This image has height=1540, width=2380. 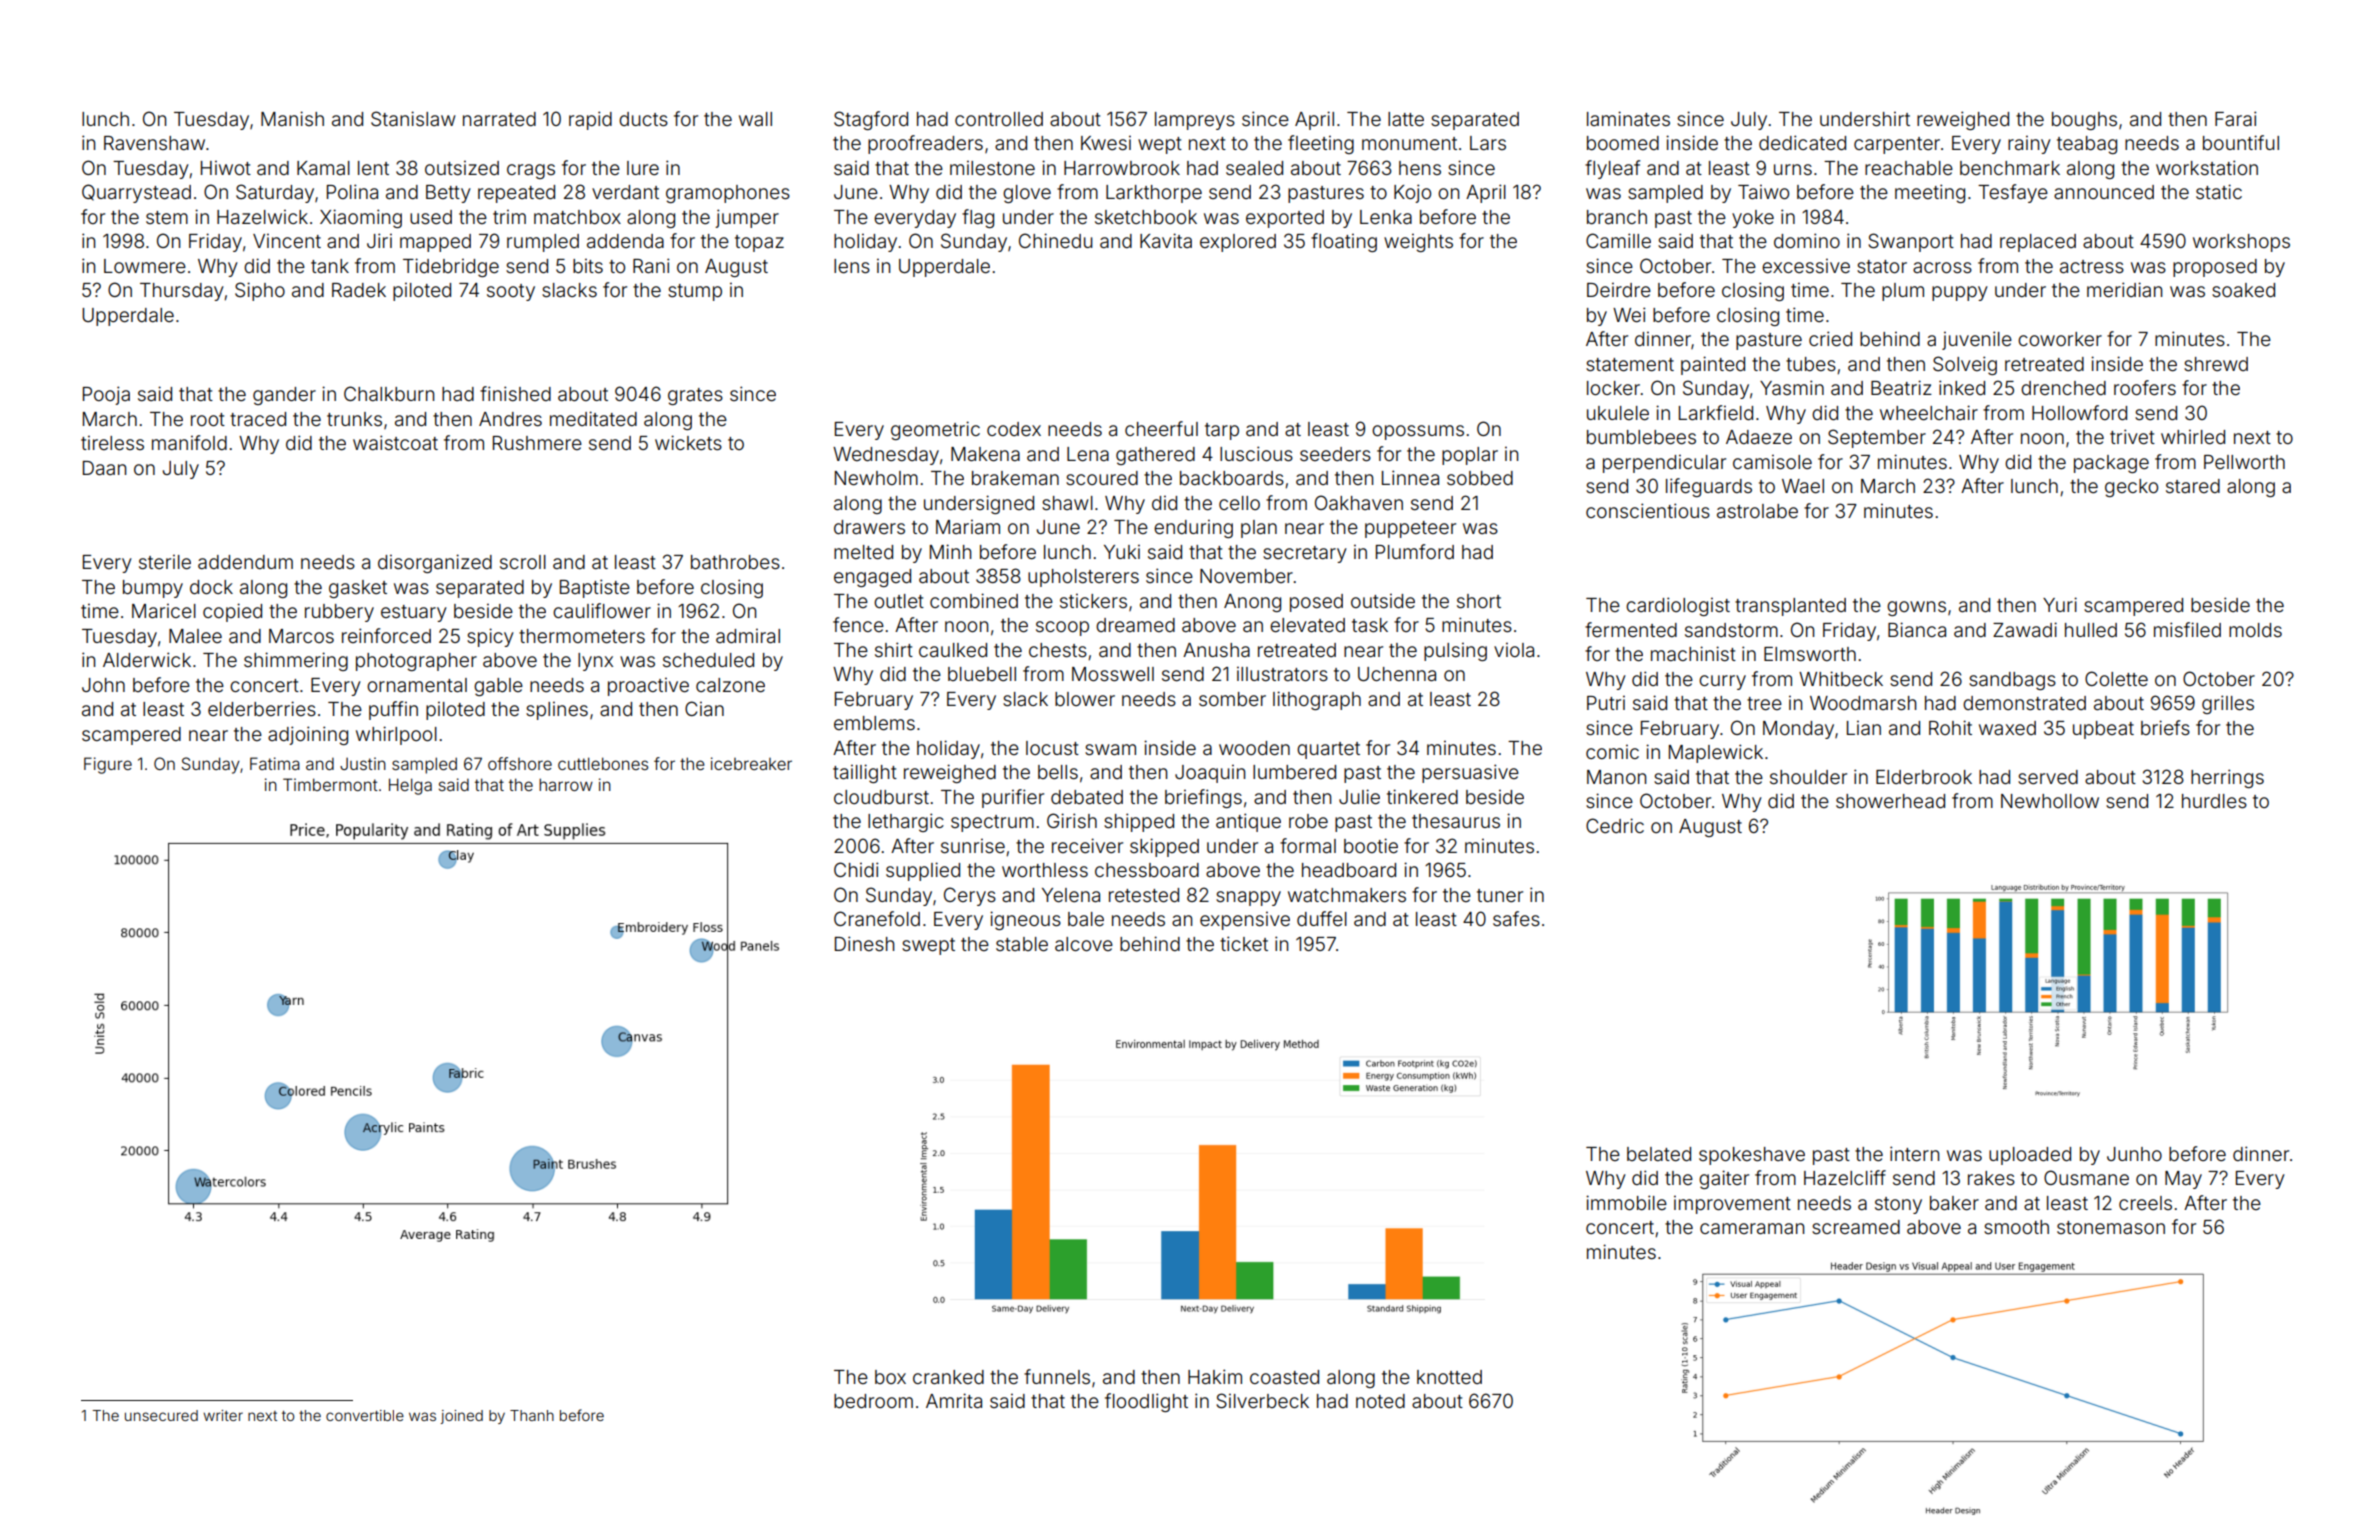 I want to click on camisole, so click(x=1772, y=462).
